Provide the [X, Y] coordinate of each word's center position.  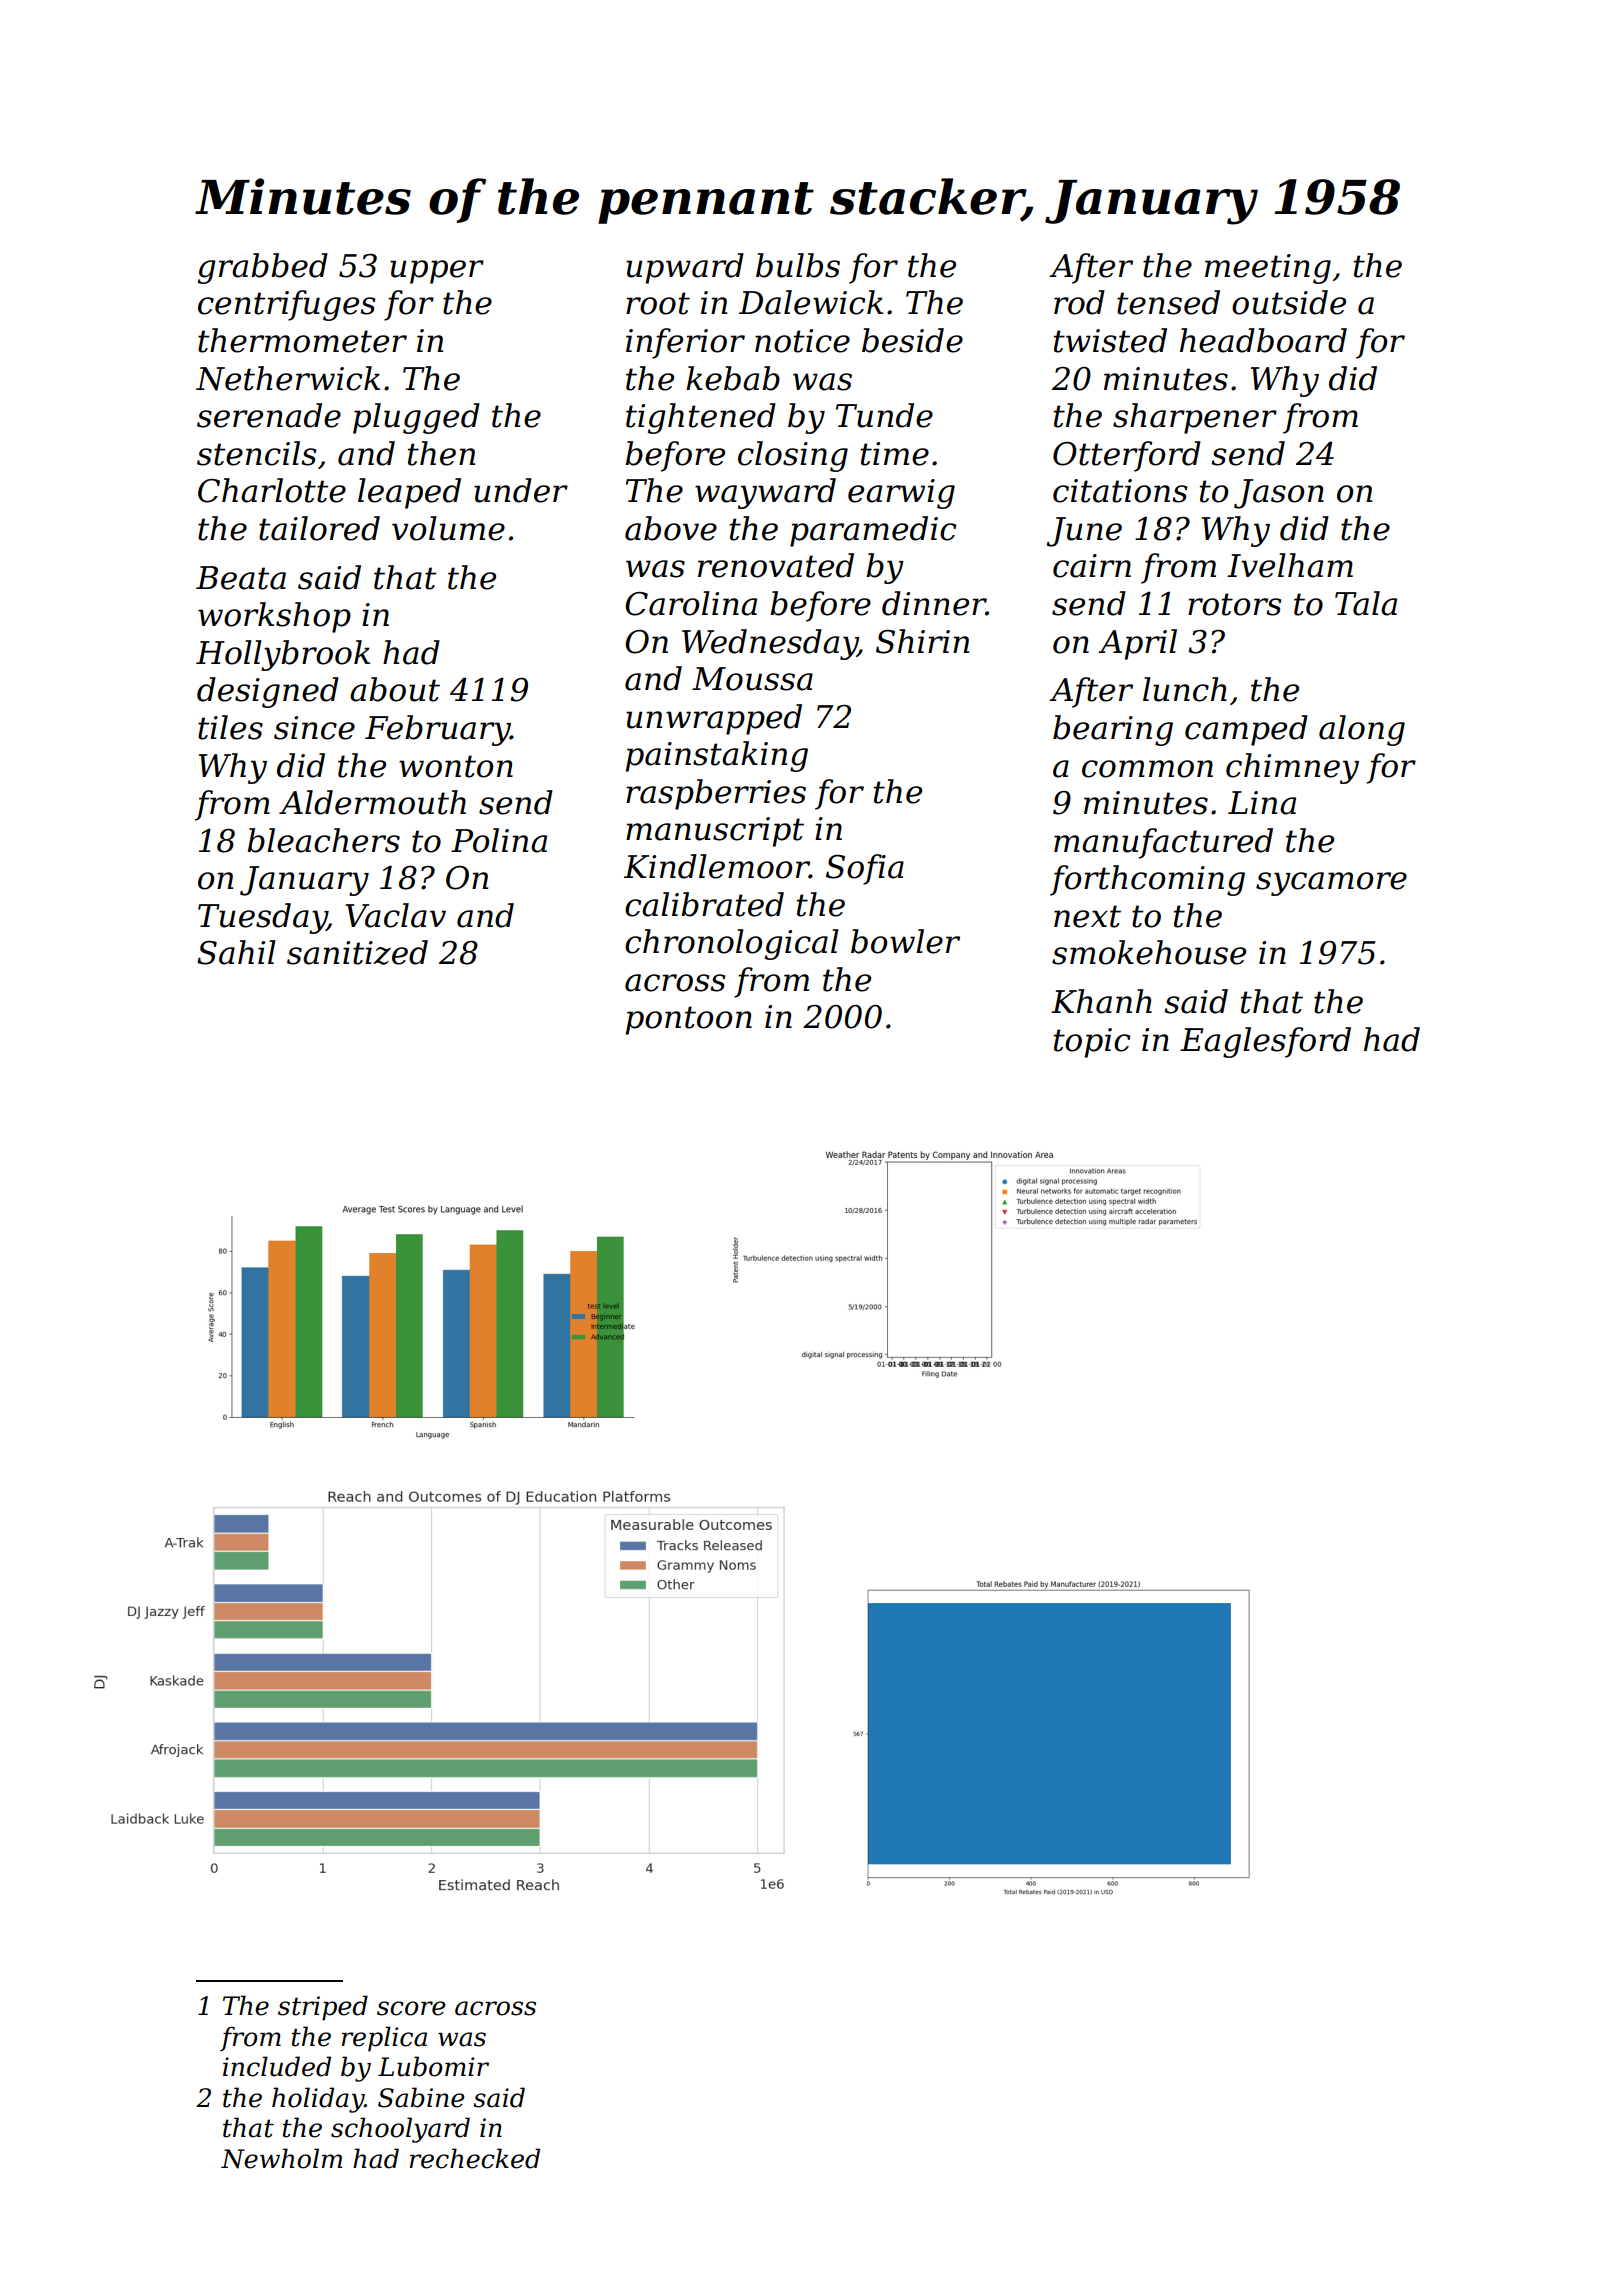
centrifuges [286, 305]
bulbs [798, 265]
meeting [1268, 269]
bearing [1113, 730]
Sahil [236, 952]
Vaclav [395, 915]
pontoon [689, 1020]
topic [1092, 1043]
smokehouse [1149, 952]
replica [384, 2039]
